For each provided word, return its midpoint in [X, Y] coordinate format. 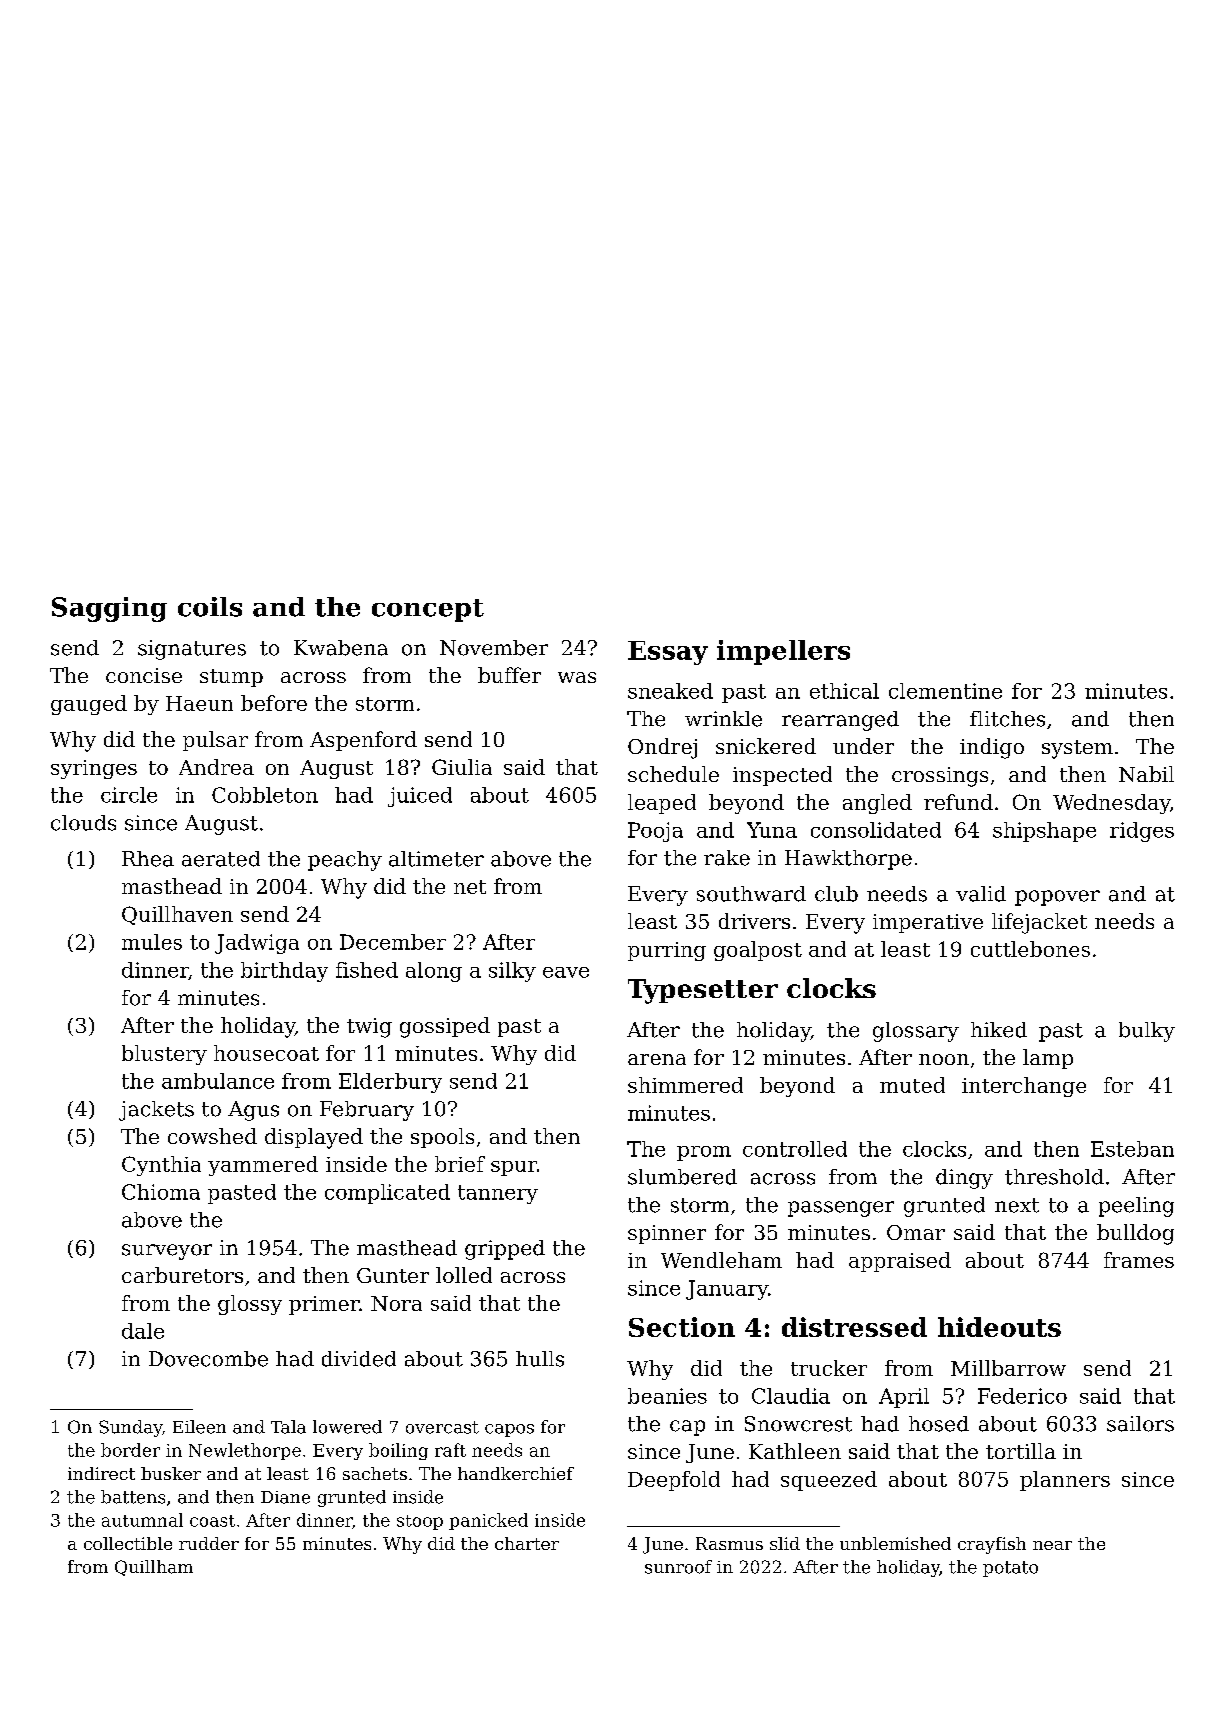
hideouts [999, 1327]
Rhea [148, 859]
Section [682, 1327]
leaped [662, 804]
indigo [992, 748]
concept [428, 610]
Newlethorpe [245, 1451]
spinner [667, 1234]
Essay [668, 653]
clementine [945, 691]
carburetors [182, 1275]
